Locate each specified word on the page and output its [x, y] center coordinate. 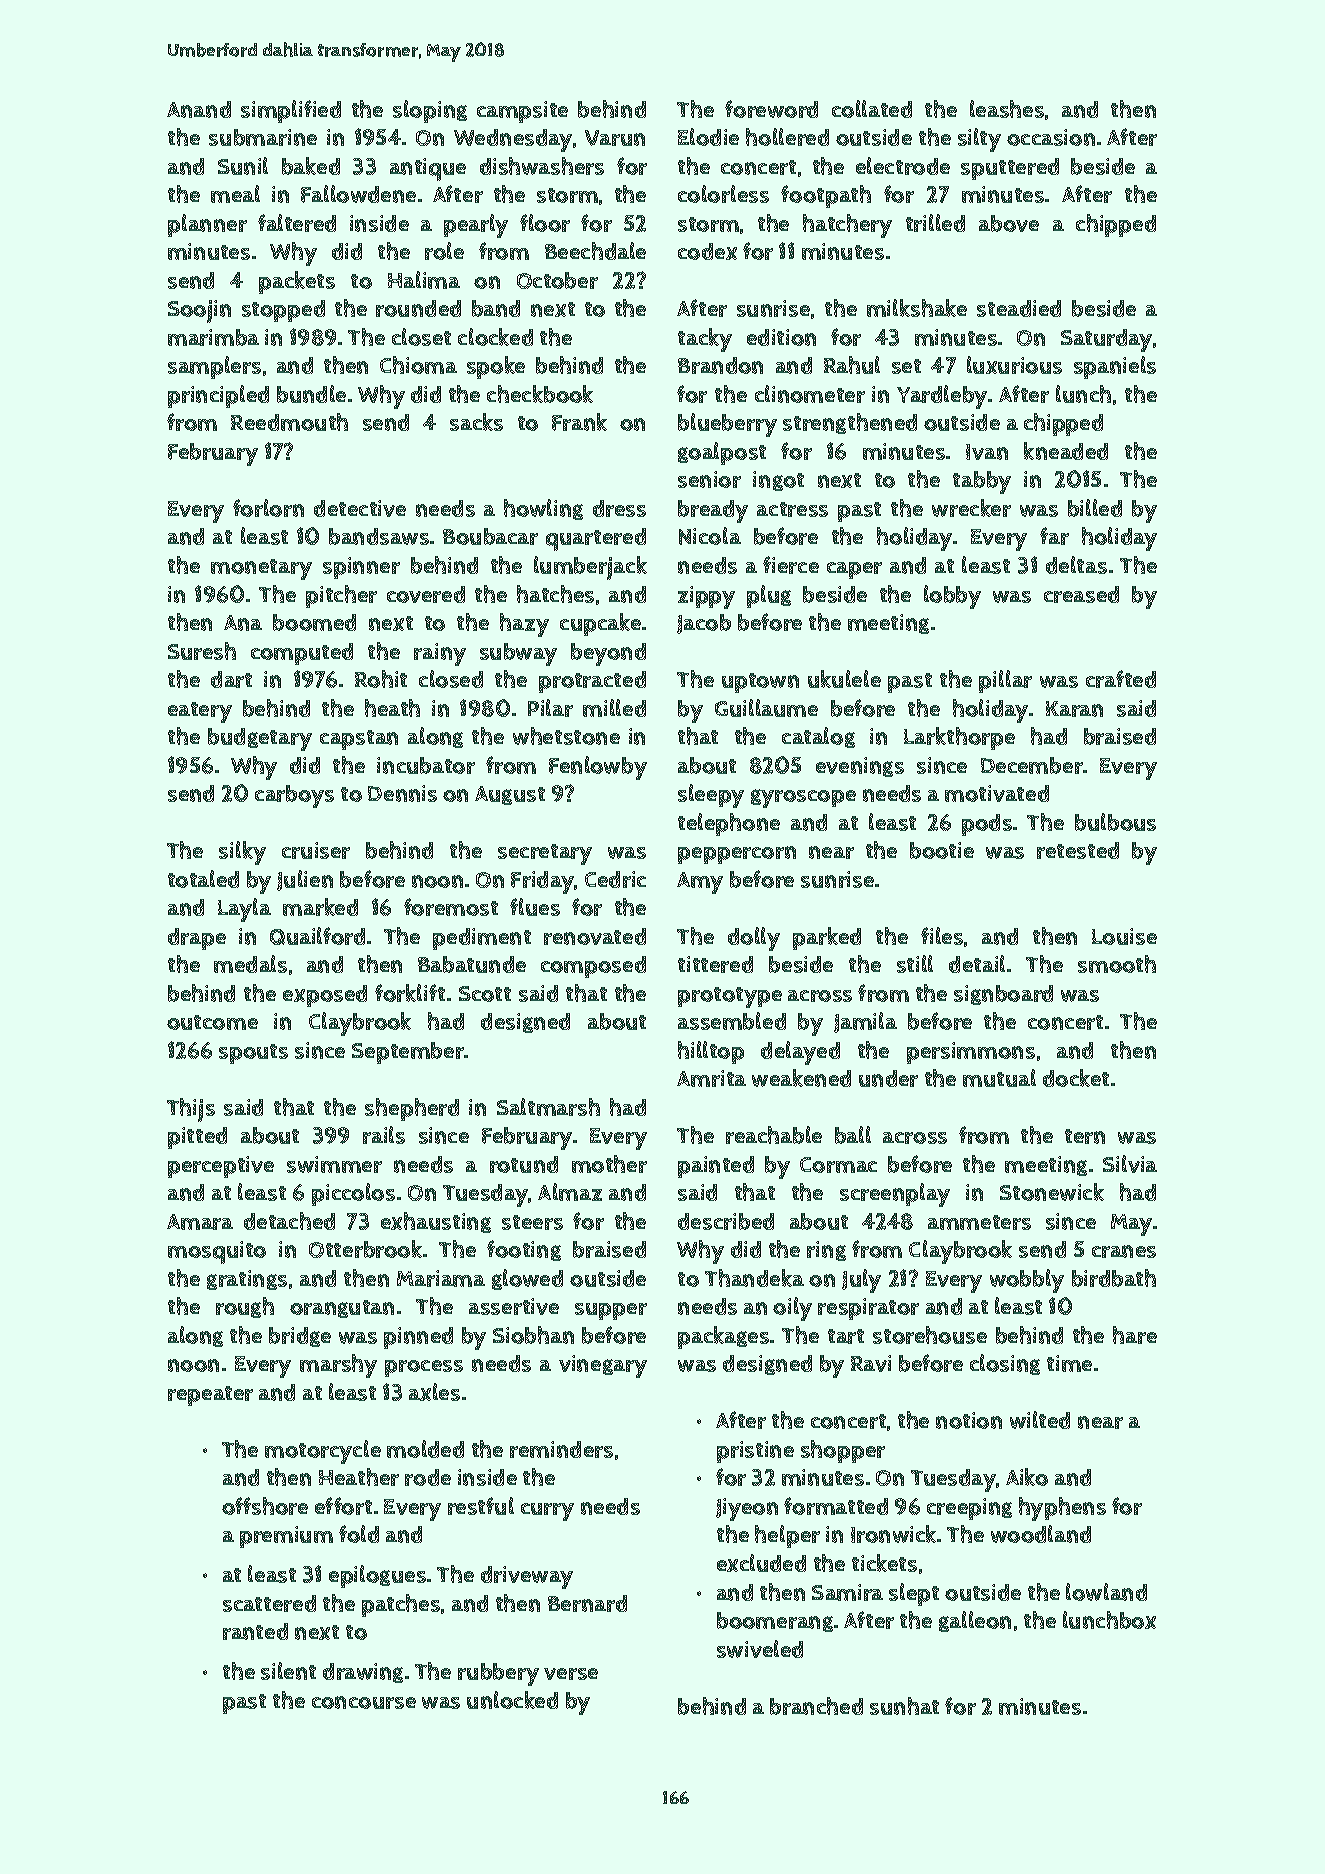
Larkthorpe [959, 738]
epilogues [377, 1576]
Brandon [720, 365]
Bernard [587, 1603]
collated [872, 109]
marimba [213, 337]
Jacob [704, 624]
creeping [969, 1509]
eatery [200, 712]
